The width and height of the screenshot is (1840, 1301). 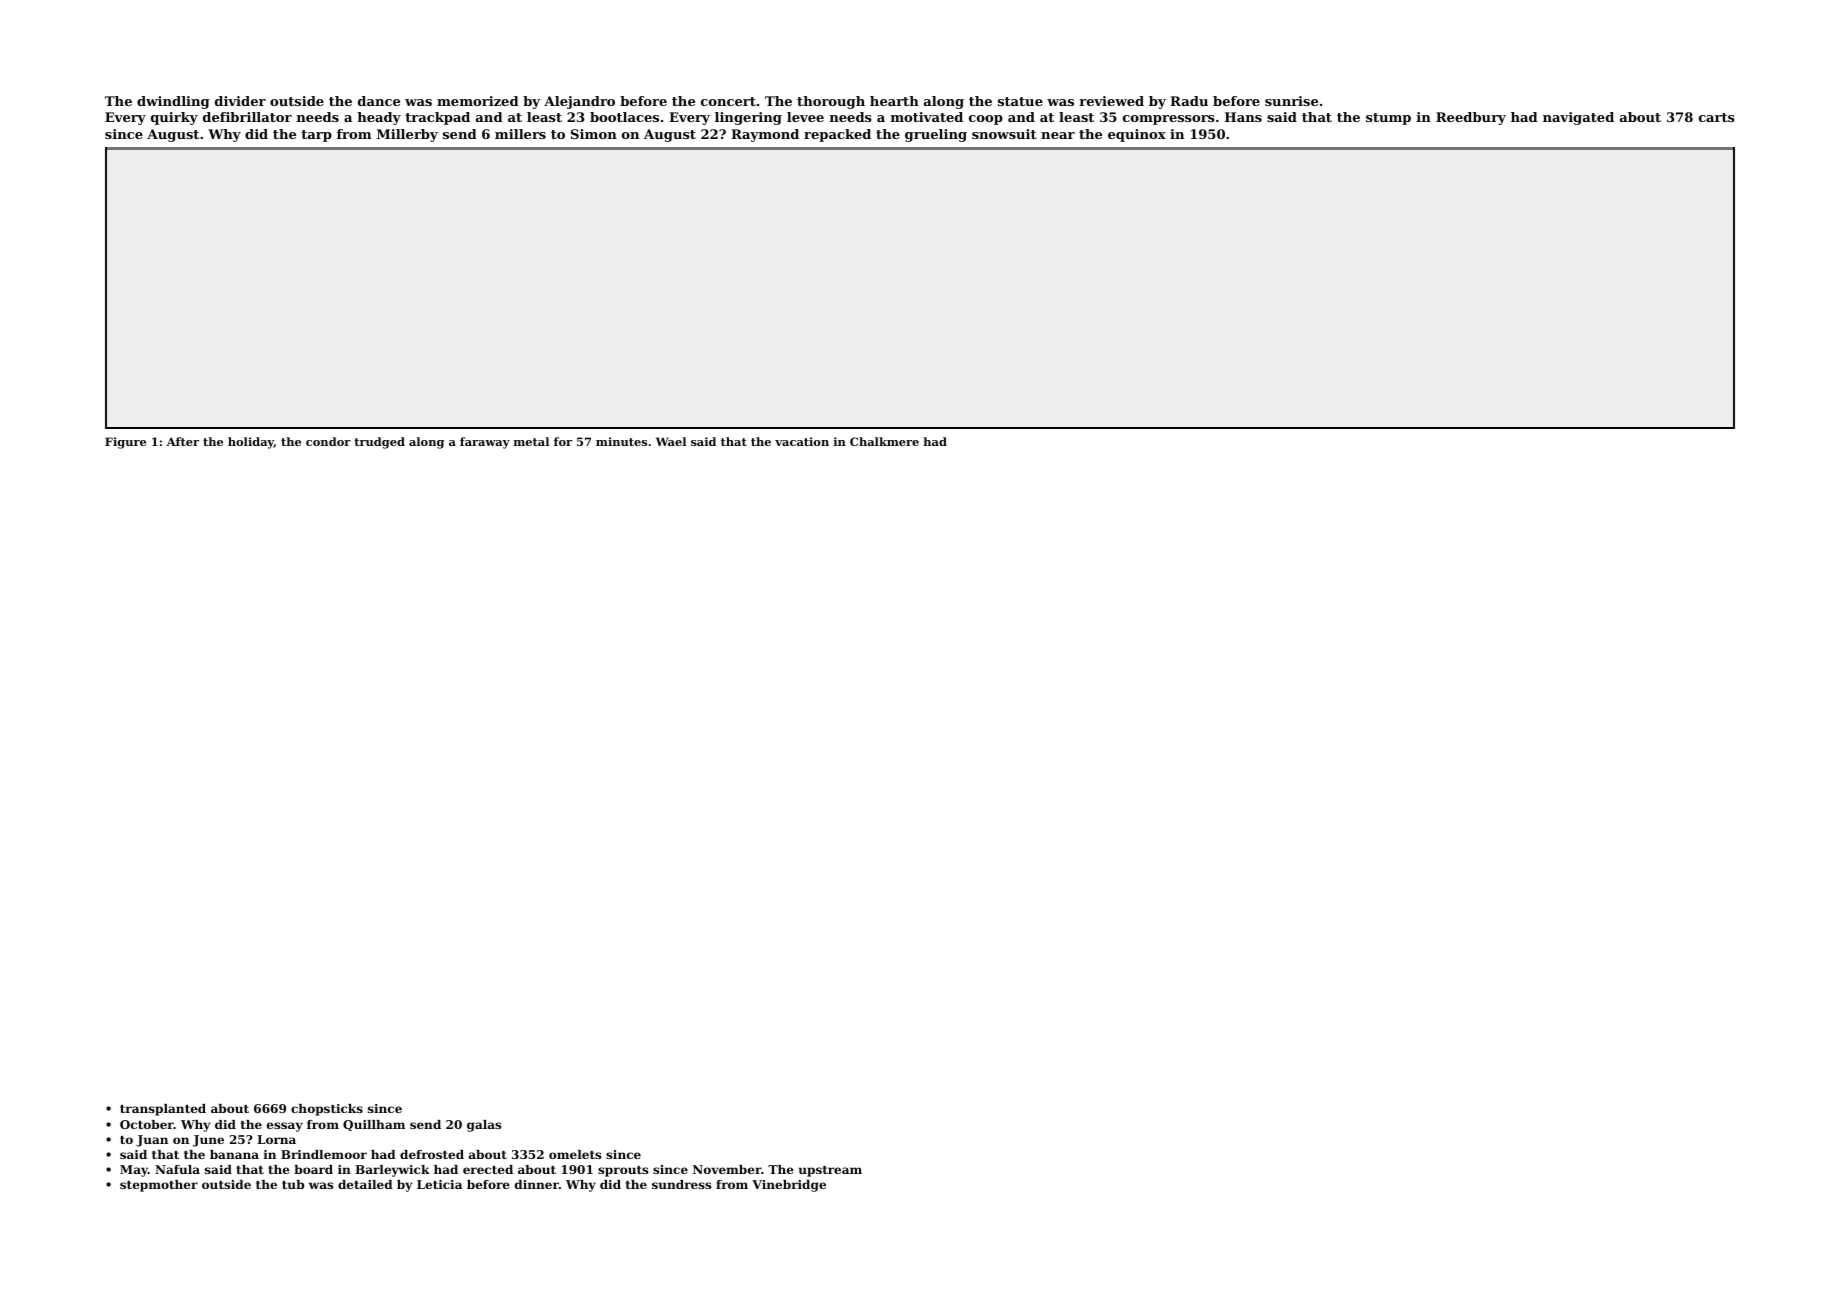 What do you see at coordinates (125, 443) in the screenshot?
I see `Figure` at bounding box center [125, 443].
